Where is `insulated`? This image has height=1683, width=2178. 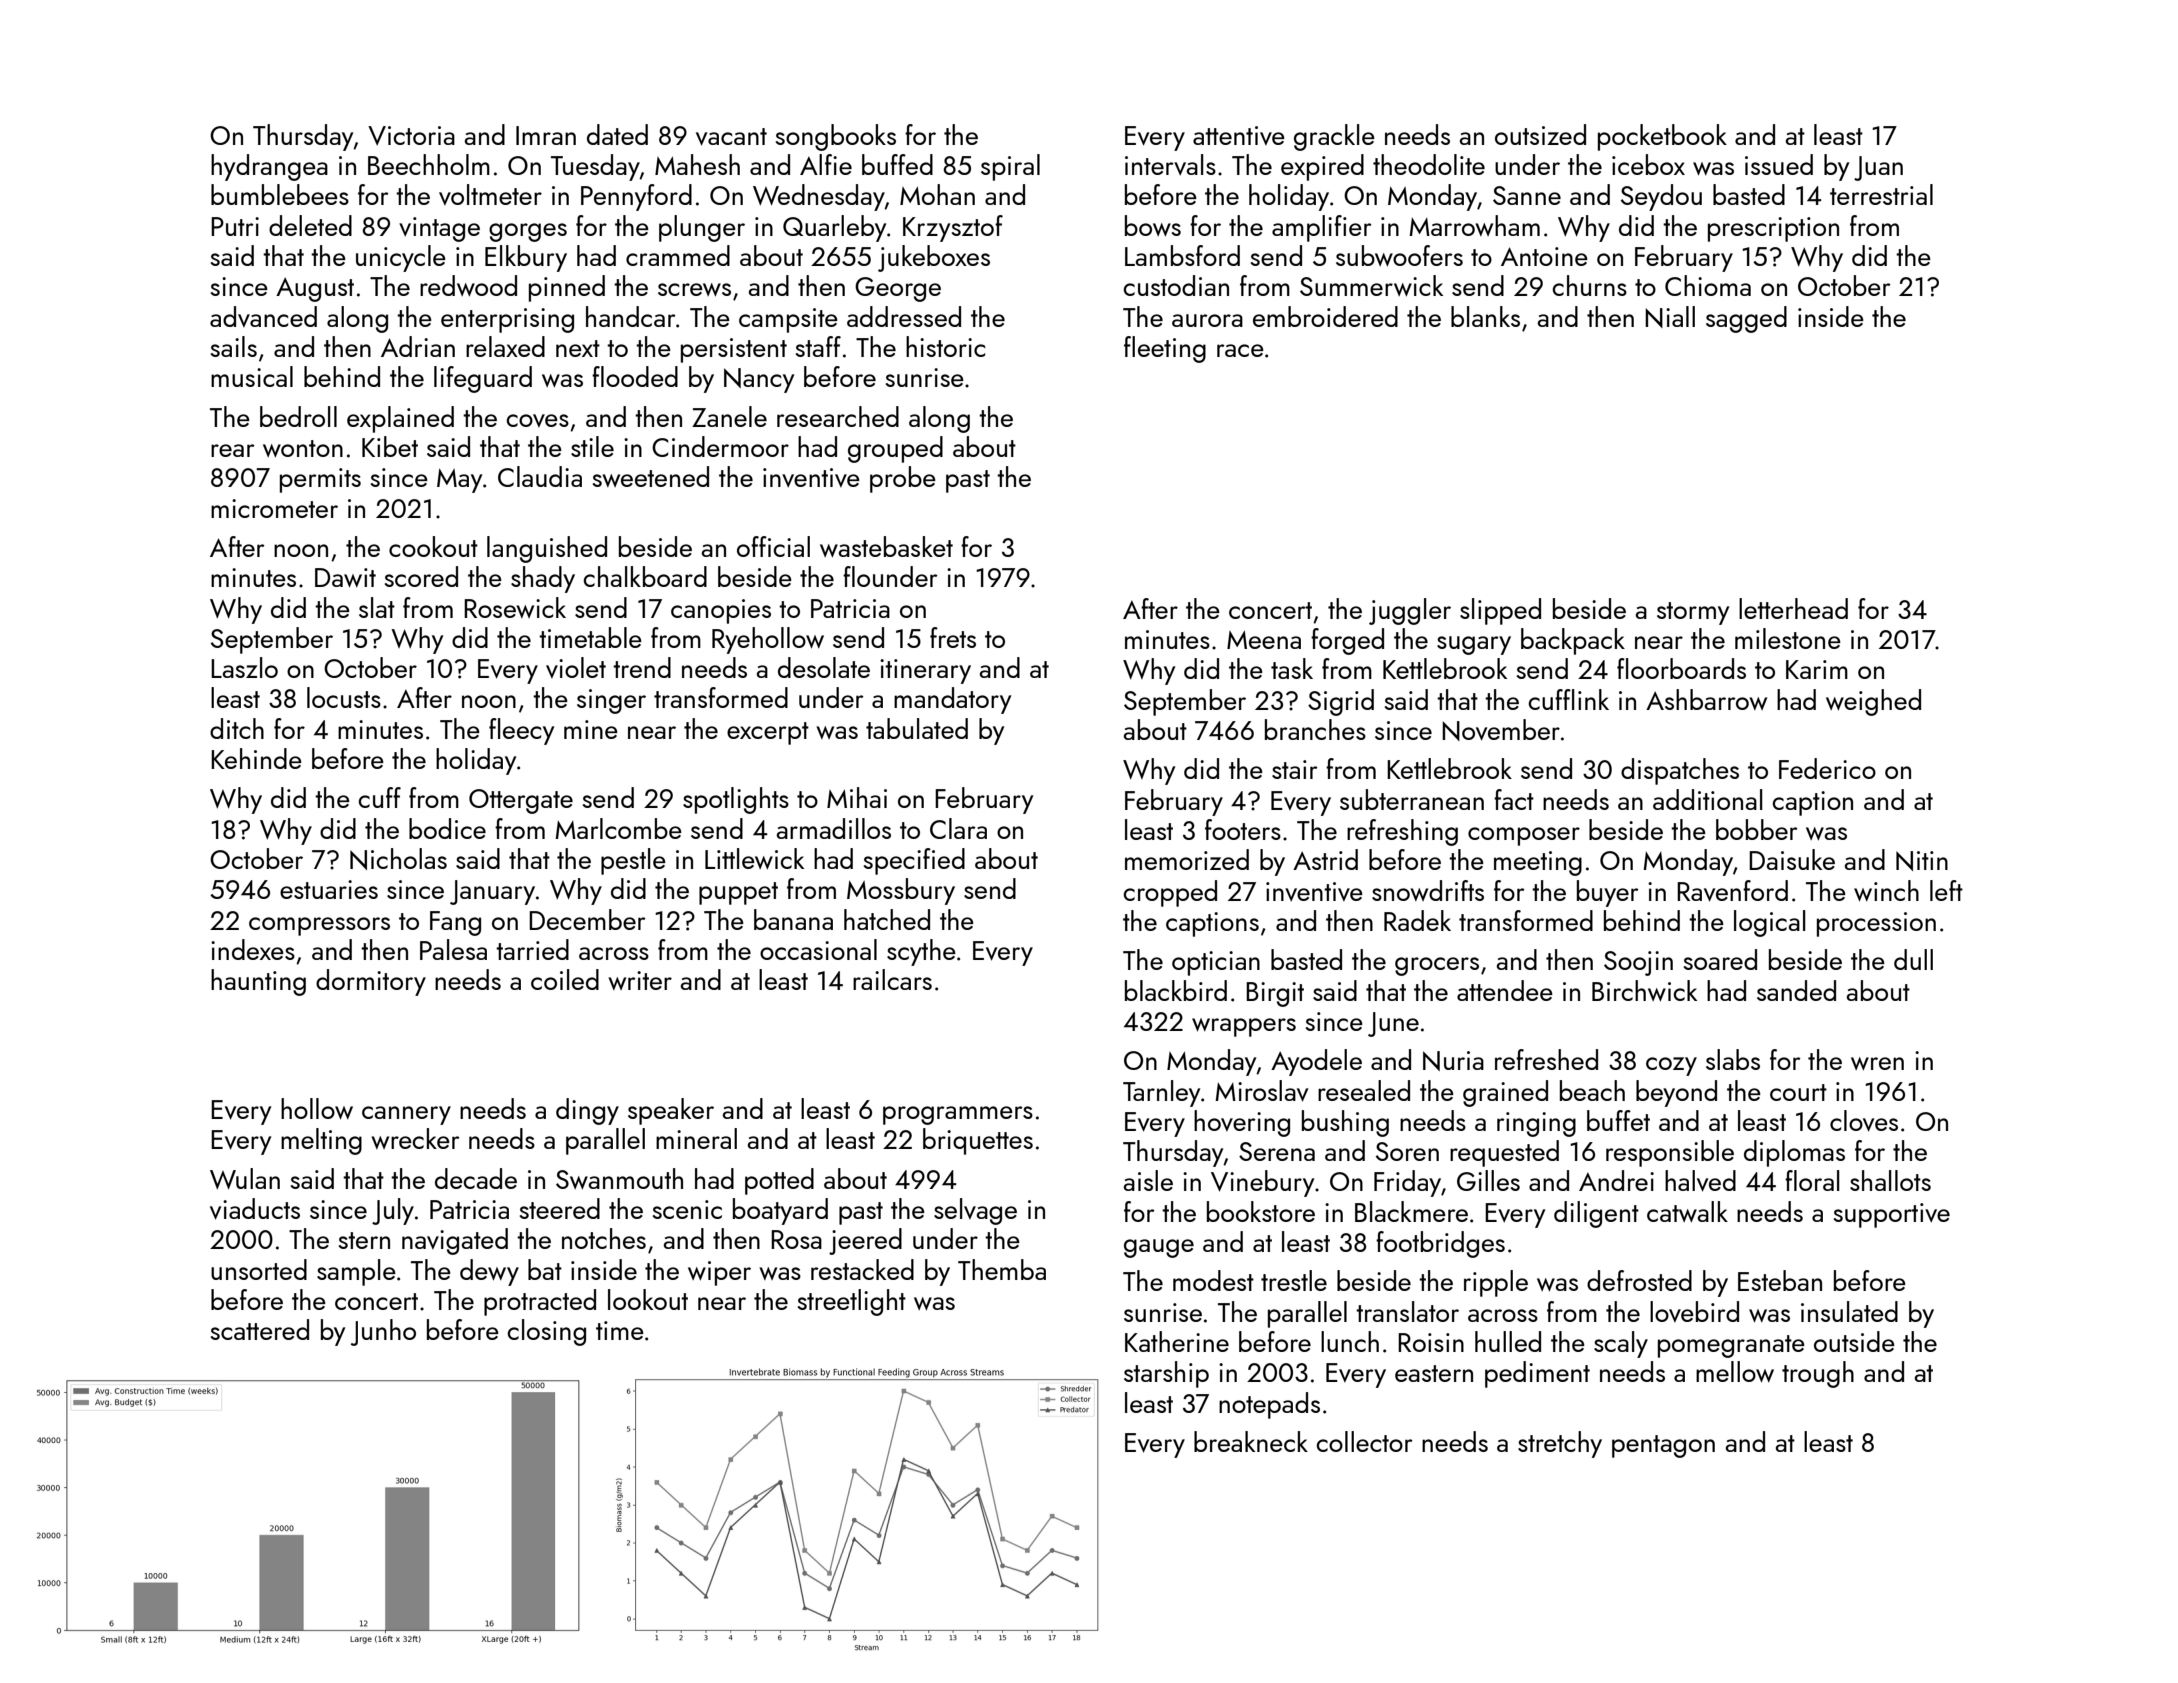
insulated is located at coordinates (1849, 1311).
